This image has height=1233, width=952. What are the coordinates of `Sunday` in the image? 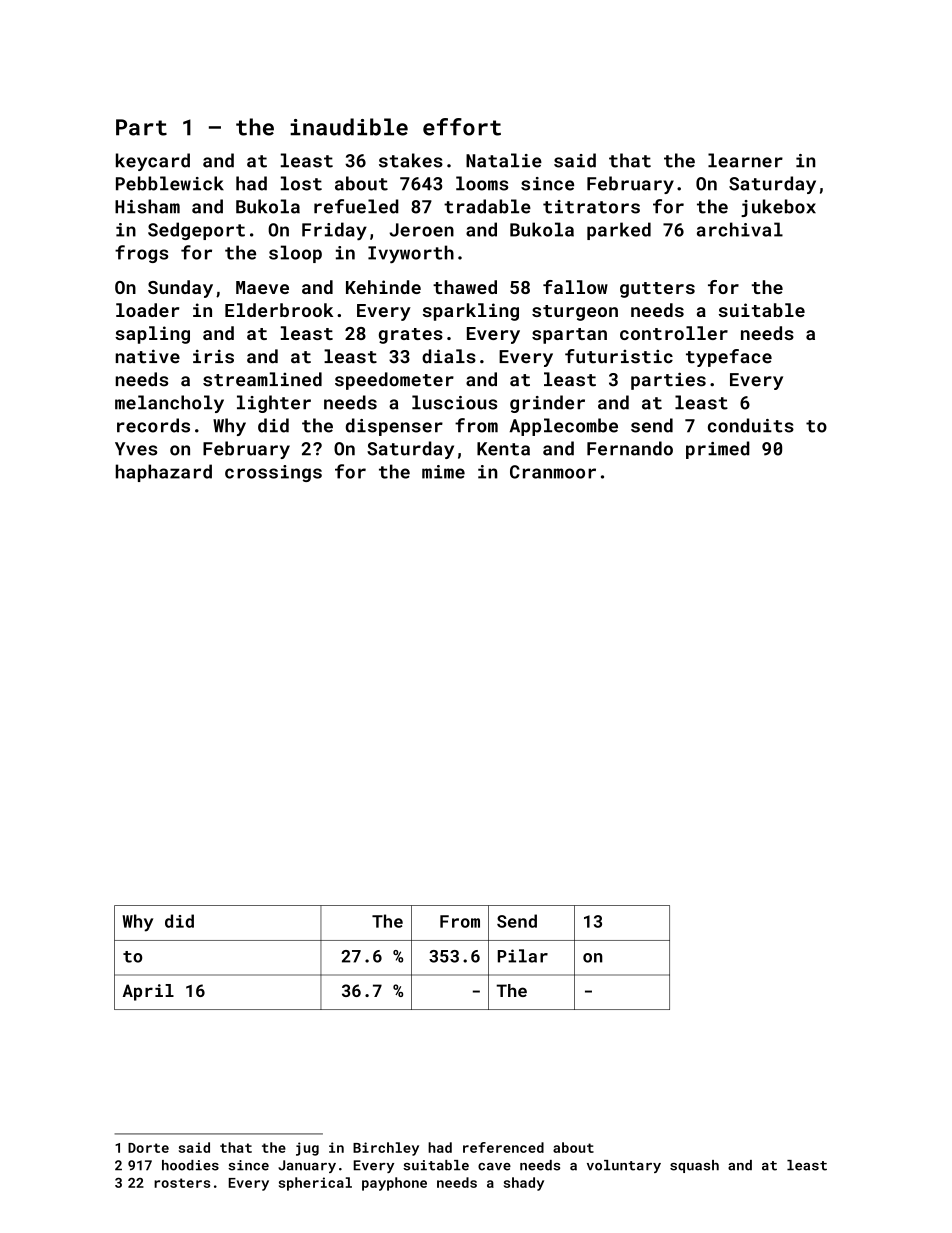 It's located at (180, 289).
